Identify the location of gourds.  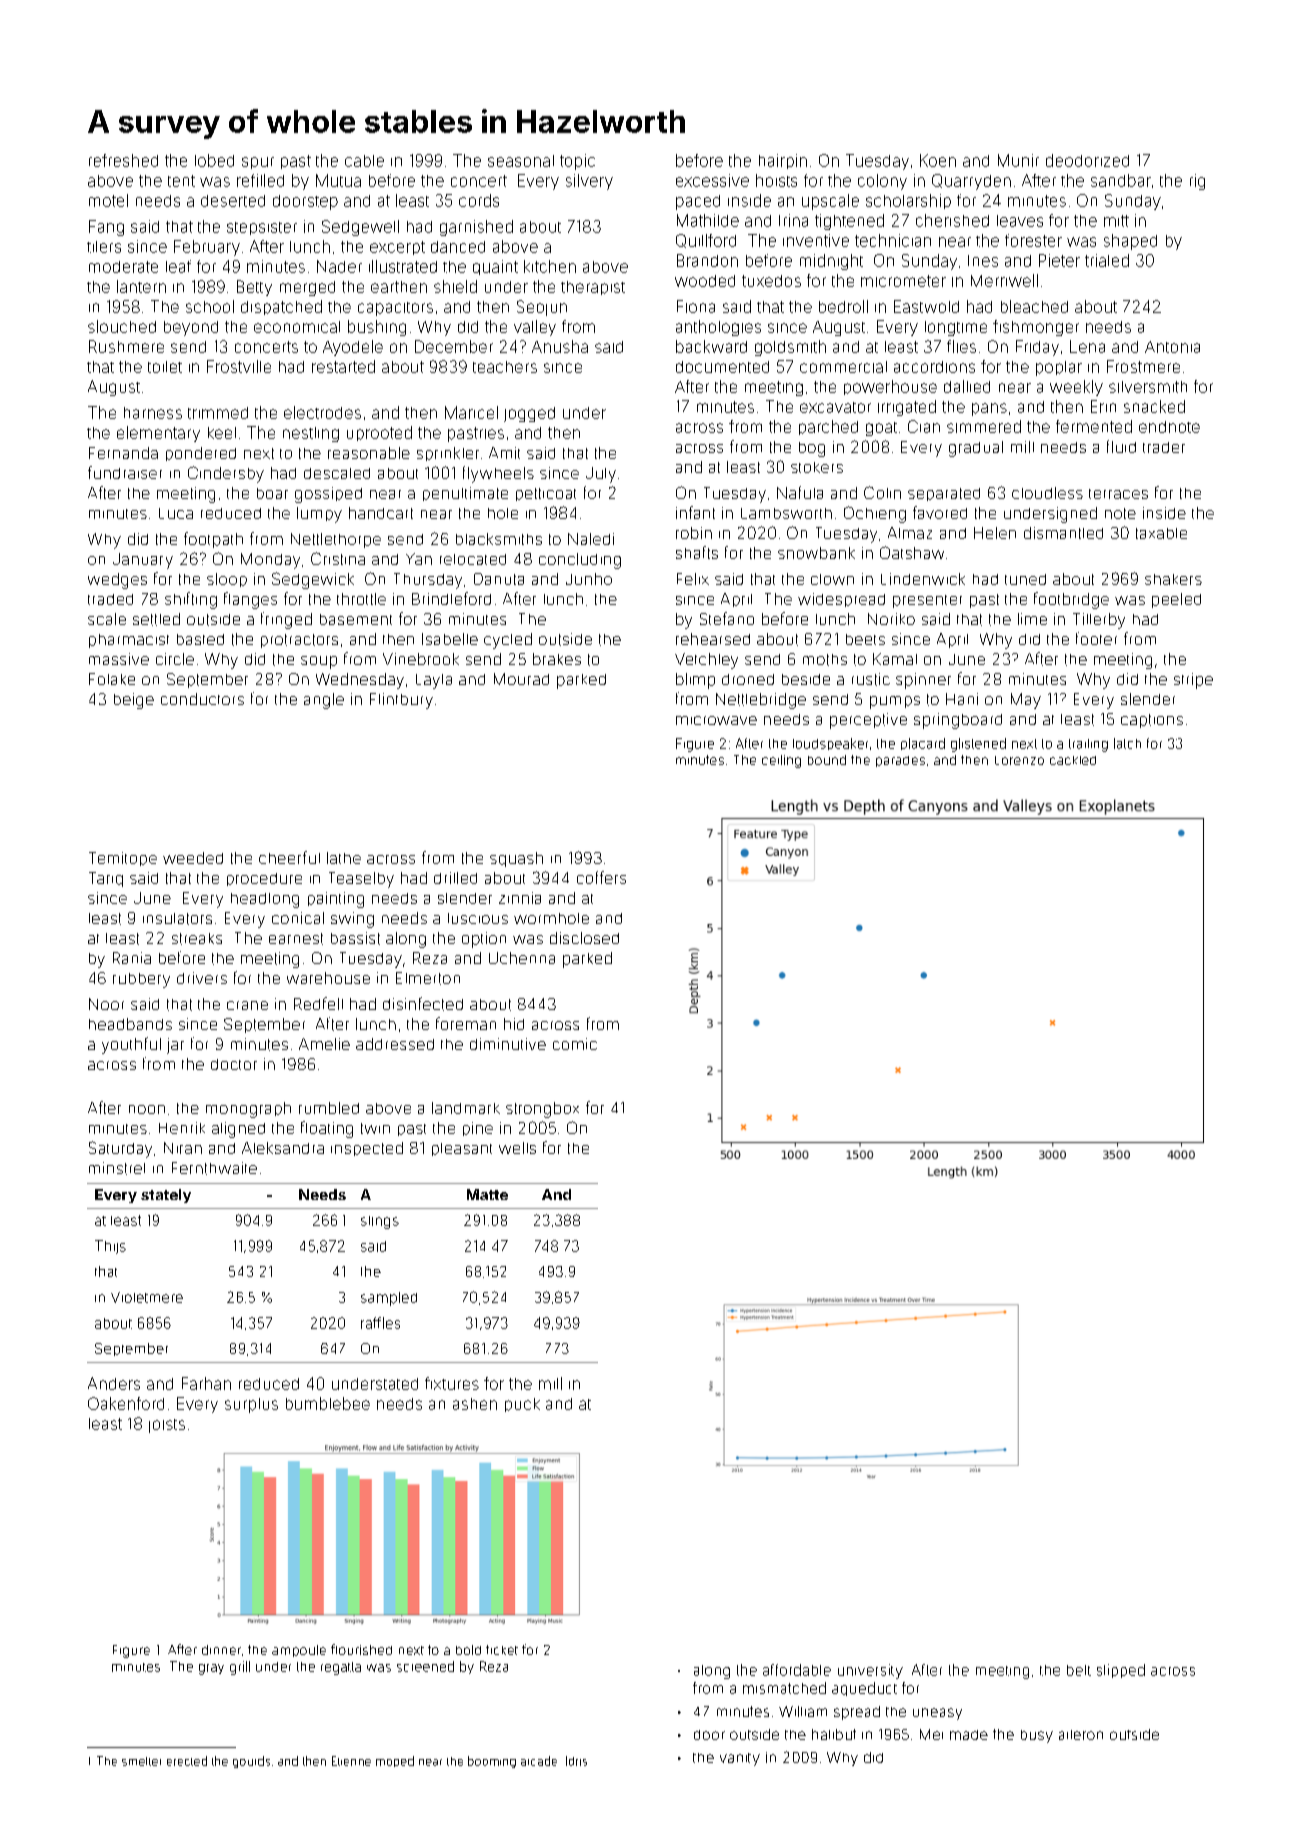
(251, 1762).
